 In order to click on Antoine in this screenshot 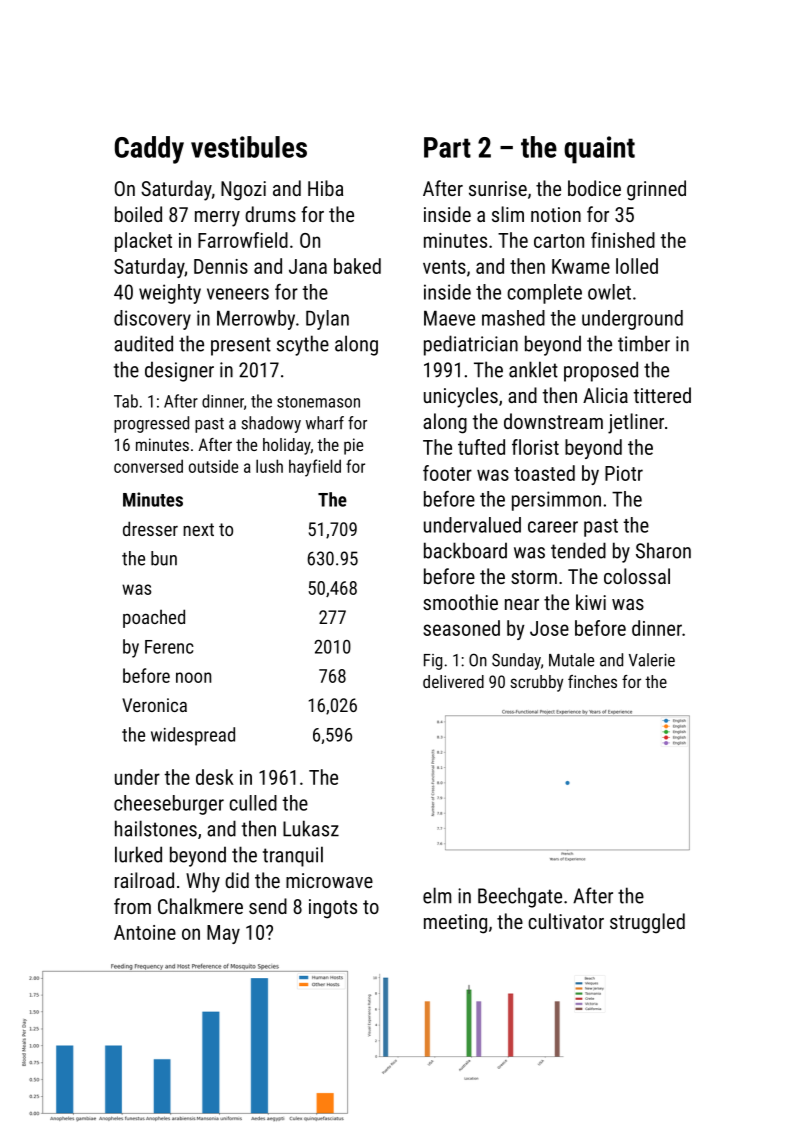, I will do `click(145, 932)`.
